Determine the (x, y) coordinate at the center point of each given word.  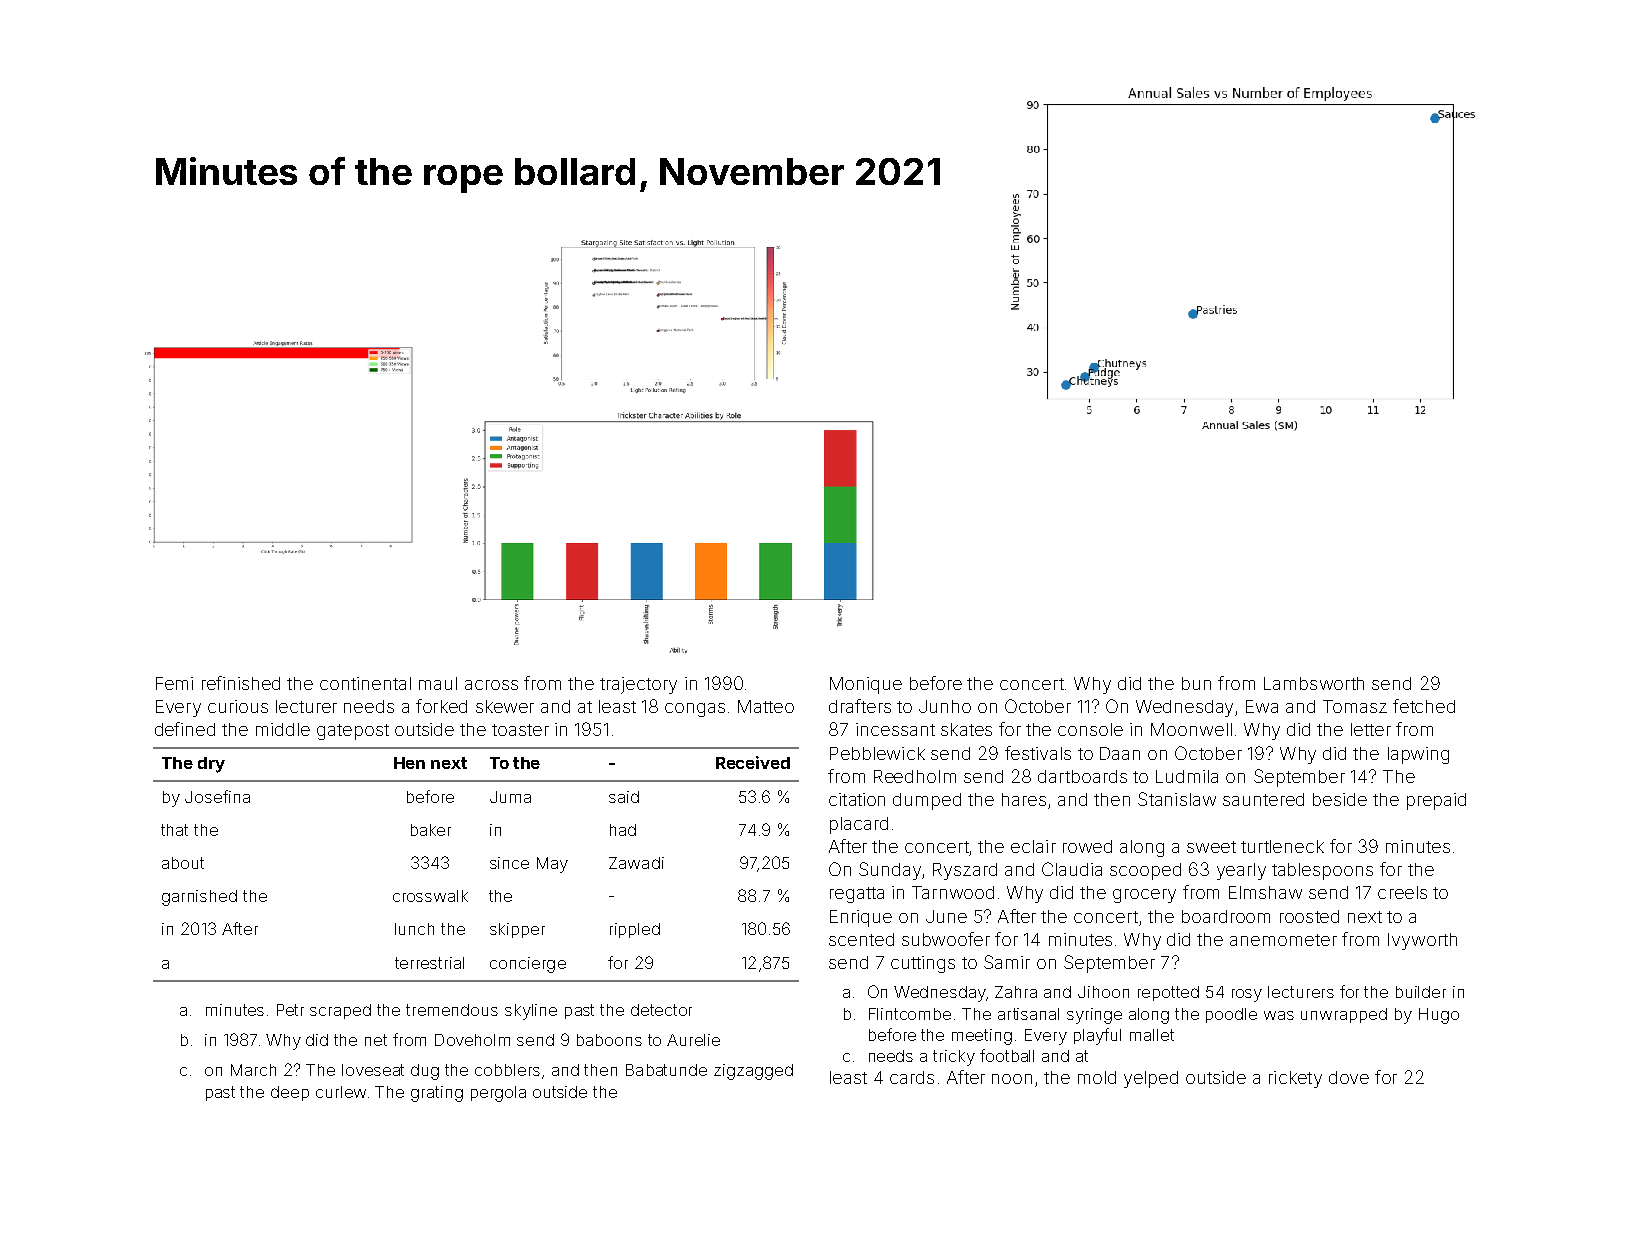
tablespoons (1322, 871)
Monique (866, 685)
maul (438, 683)
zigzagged (753, 1072)
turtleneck (1282, 846)
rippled (635, 930)
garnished (199, 898)
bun (1196, 683)
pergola (498, 1094)
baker (431, 830)
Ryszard (965, 871)
